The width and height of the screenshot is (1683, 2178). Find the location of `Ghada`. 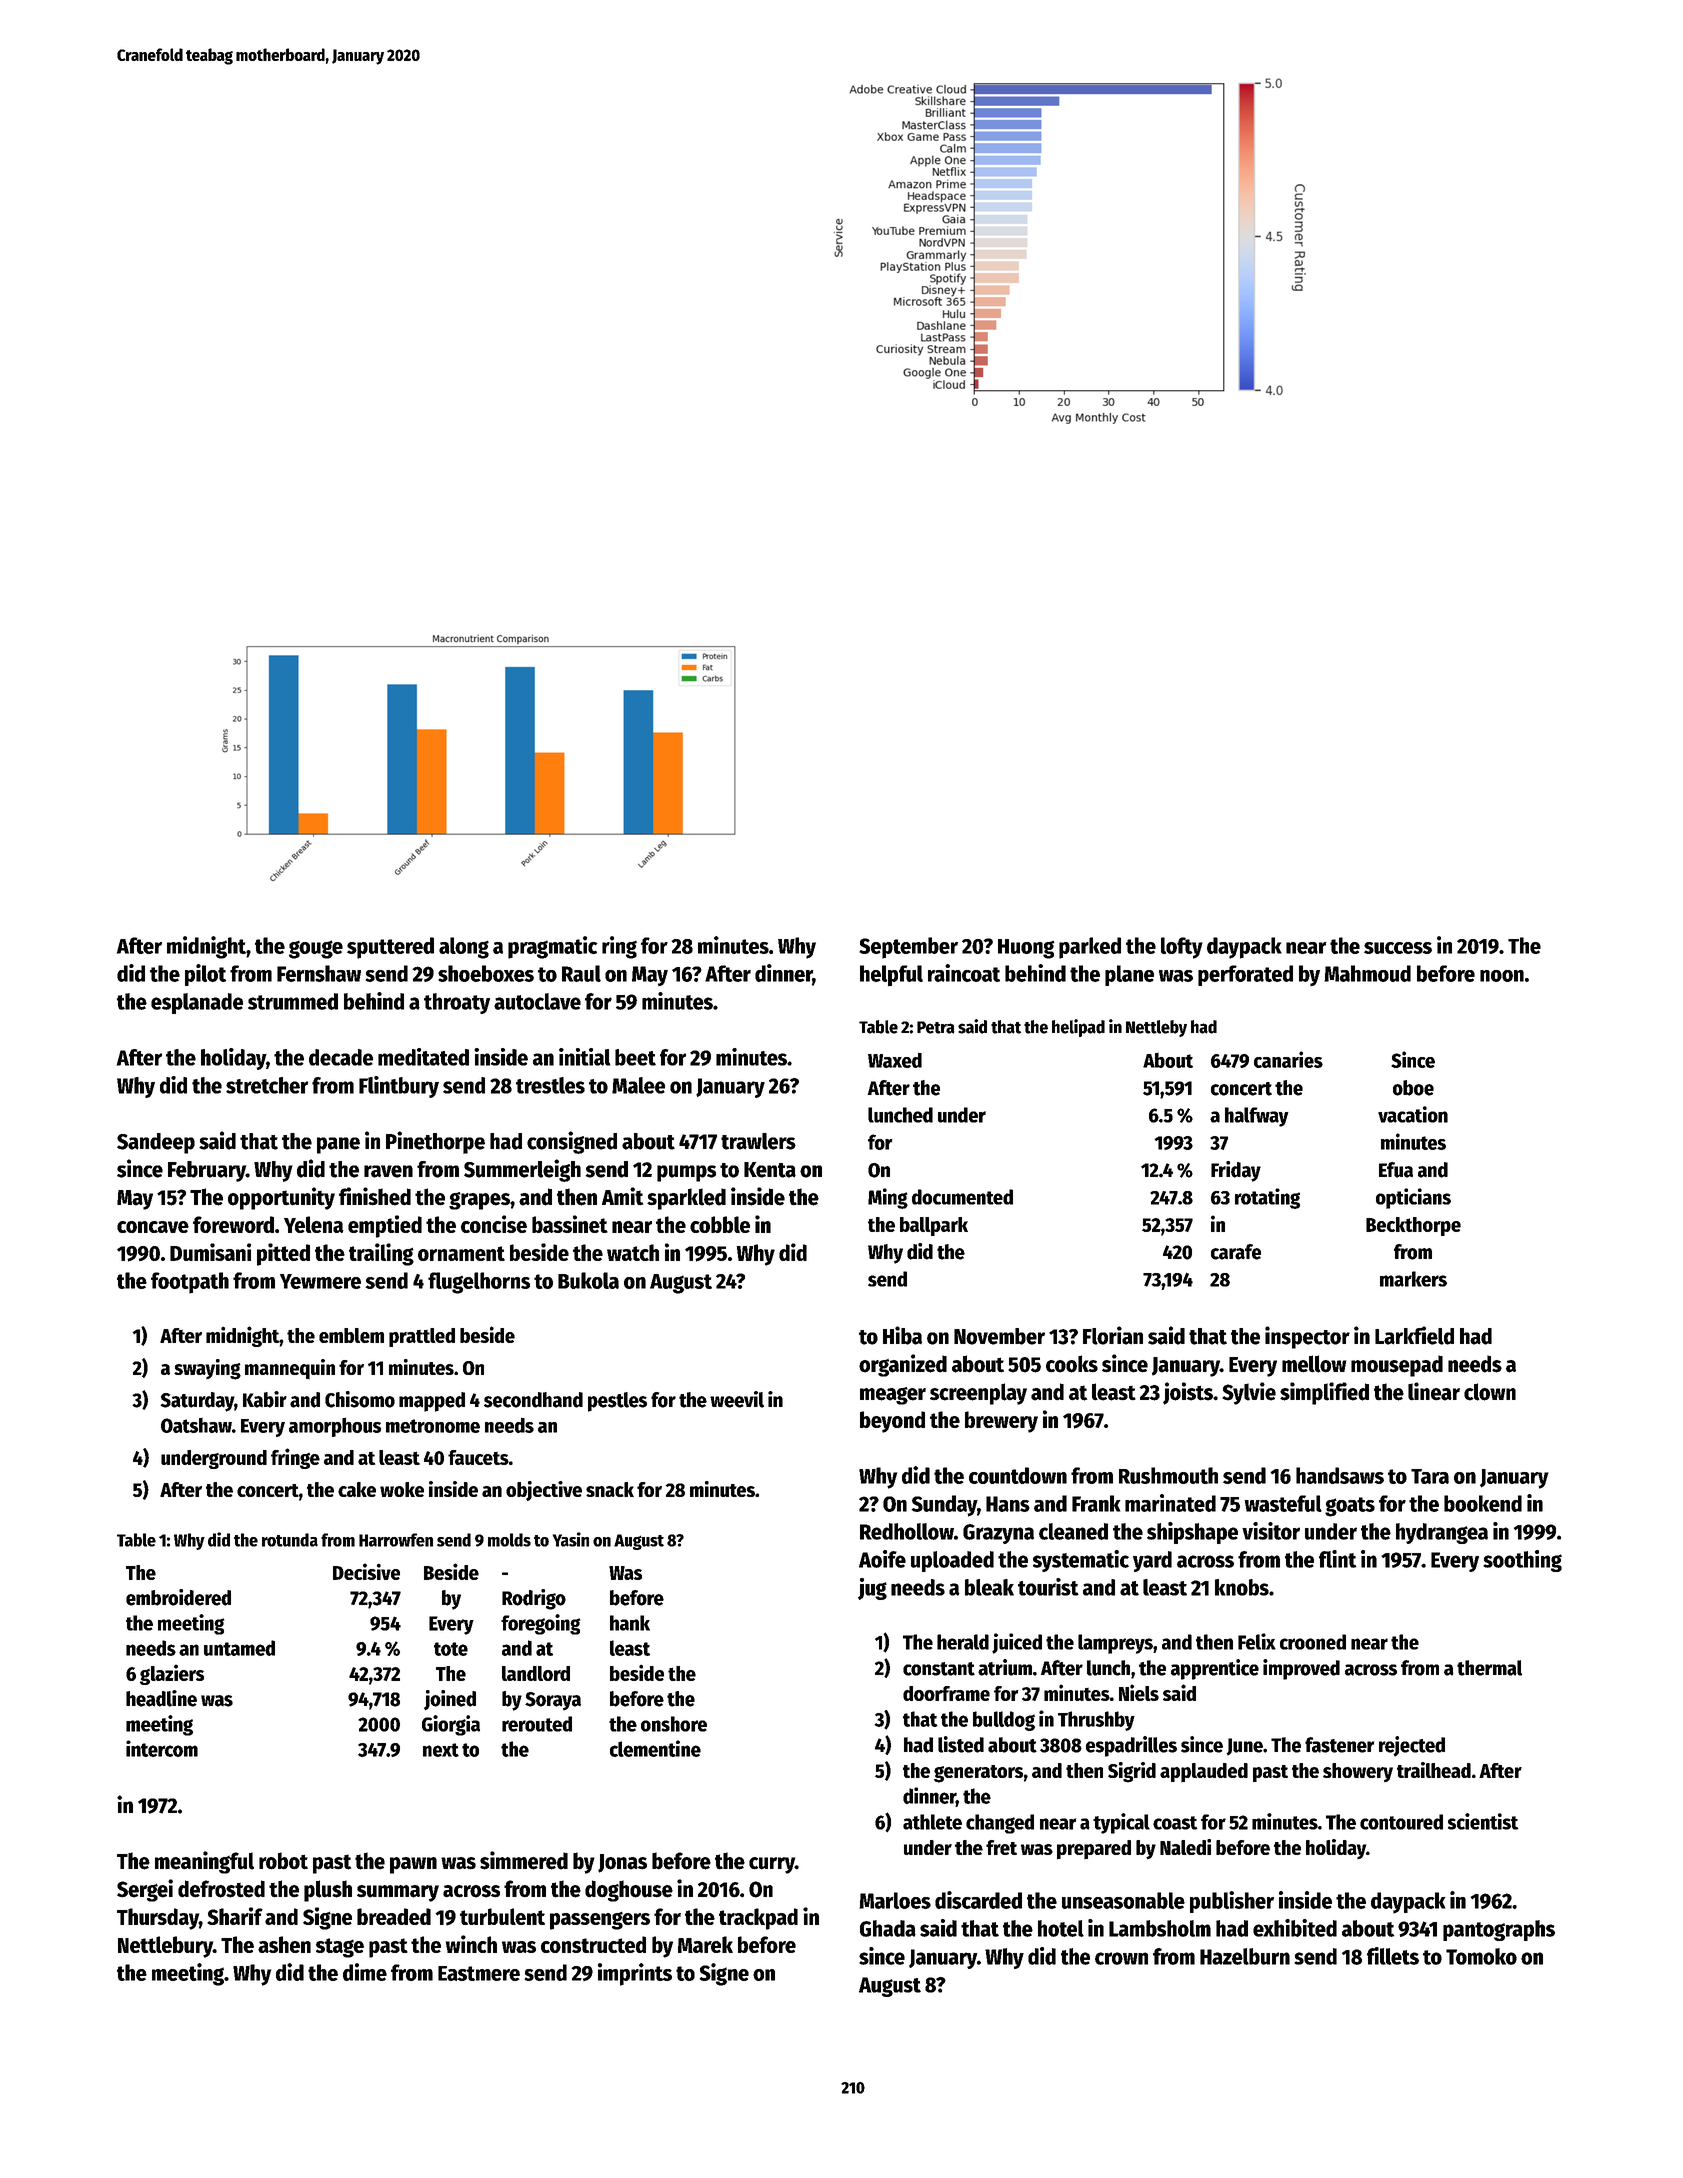

Ghada is located at coordinates (888, 1928).
